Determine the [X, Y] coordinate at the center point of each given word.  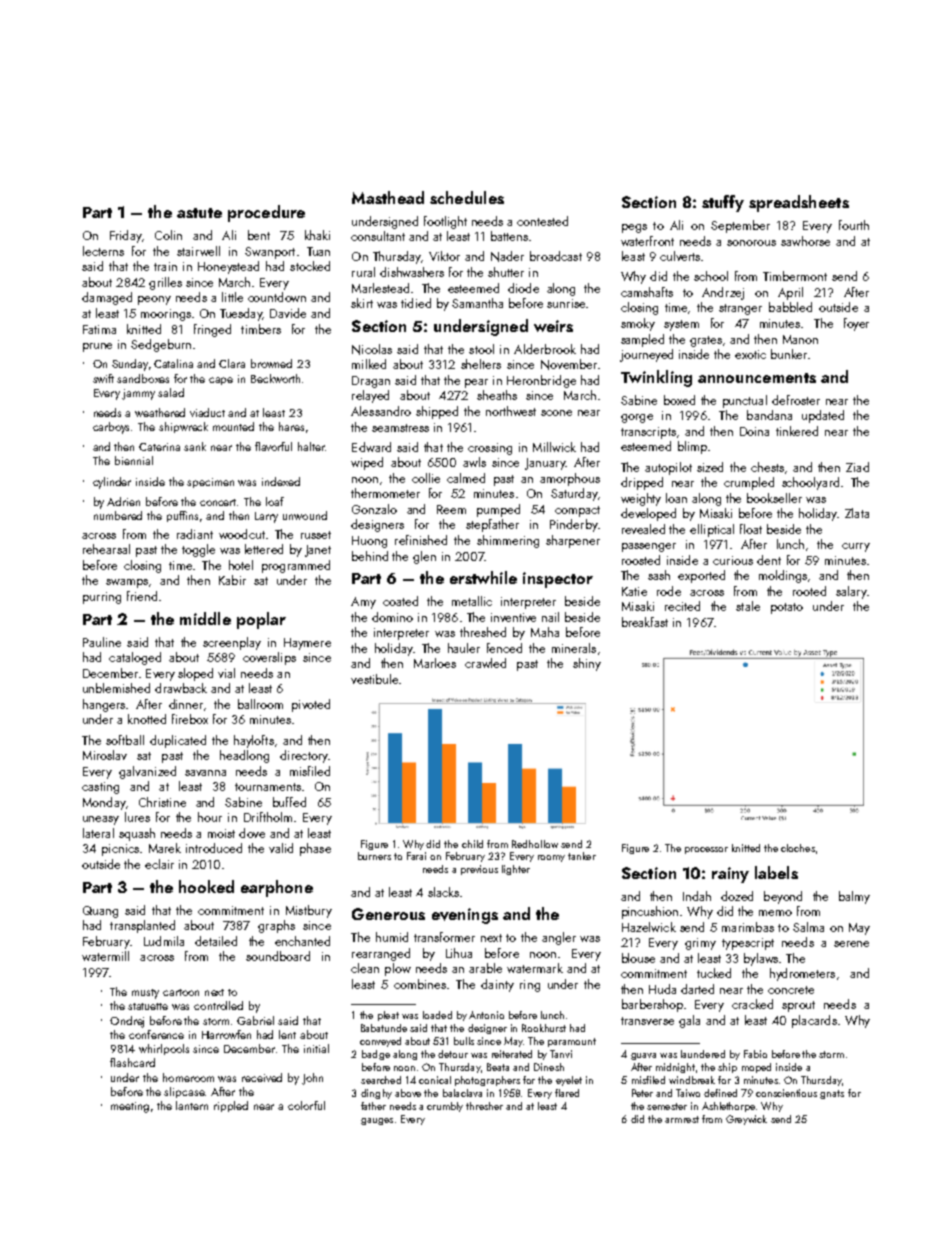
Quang [100, 912]
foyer [856, 324]
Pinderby [574, 525]
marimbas [748, 927]
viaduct [207, 412]
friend [142, 596]
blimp [692, 447]
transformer [444, 937]
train [165, 266]
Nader [507, 256]
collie [426, 478]
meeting [130, 1107]
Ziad [857, 467]
